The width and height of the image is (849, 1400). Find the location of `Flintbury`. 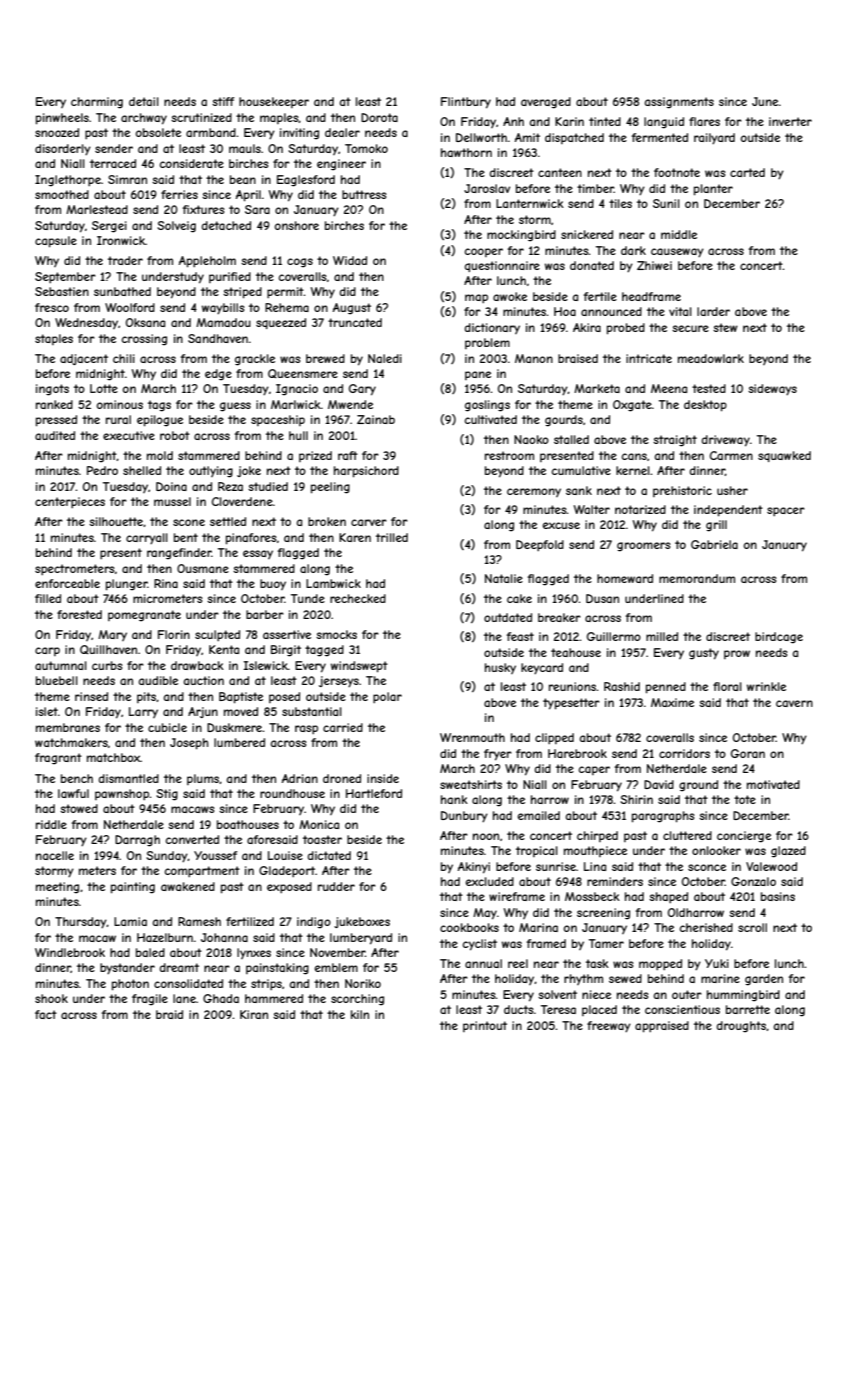

Flintbury is located at coordinates (466, 103).
